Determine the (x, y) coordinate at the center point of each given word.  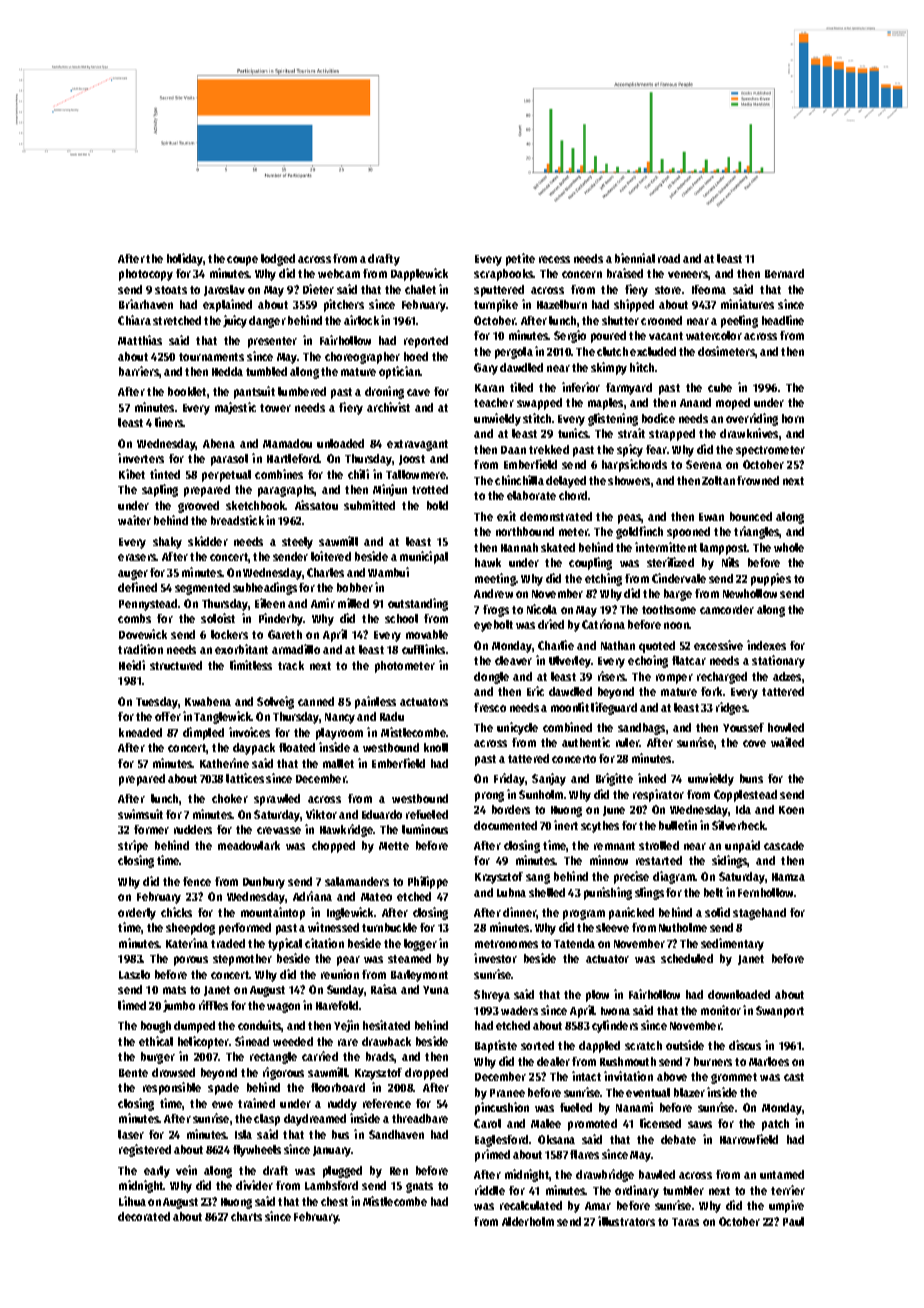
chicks (176, 912)
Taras (685, 1222)
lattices (245, 778)
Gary (486, 369)
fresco (490, 707)
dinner (520, 913)
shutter (620, 320)
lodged (278, 260)
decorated (144, 1216)
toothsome (669, 609)
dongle (491, 678)
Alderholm (528, 1221)
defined (137, 587)
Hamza (788, 877)
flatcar (689, 660)
